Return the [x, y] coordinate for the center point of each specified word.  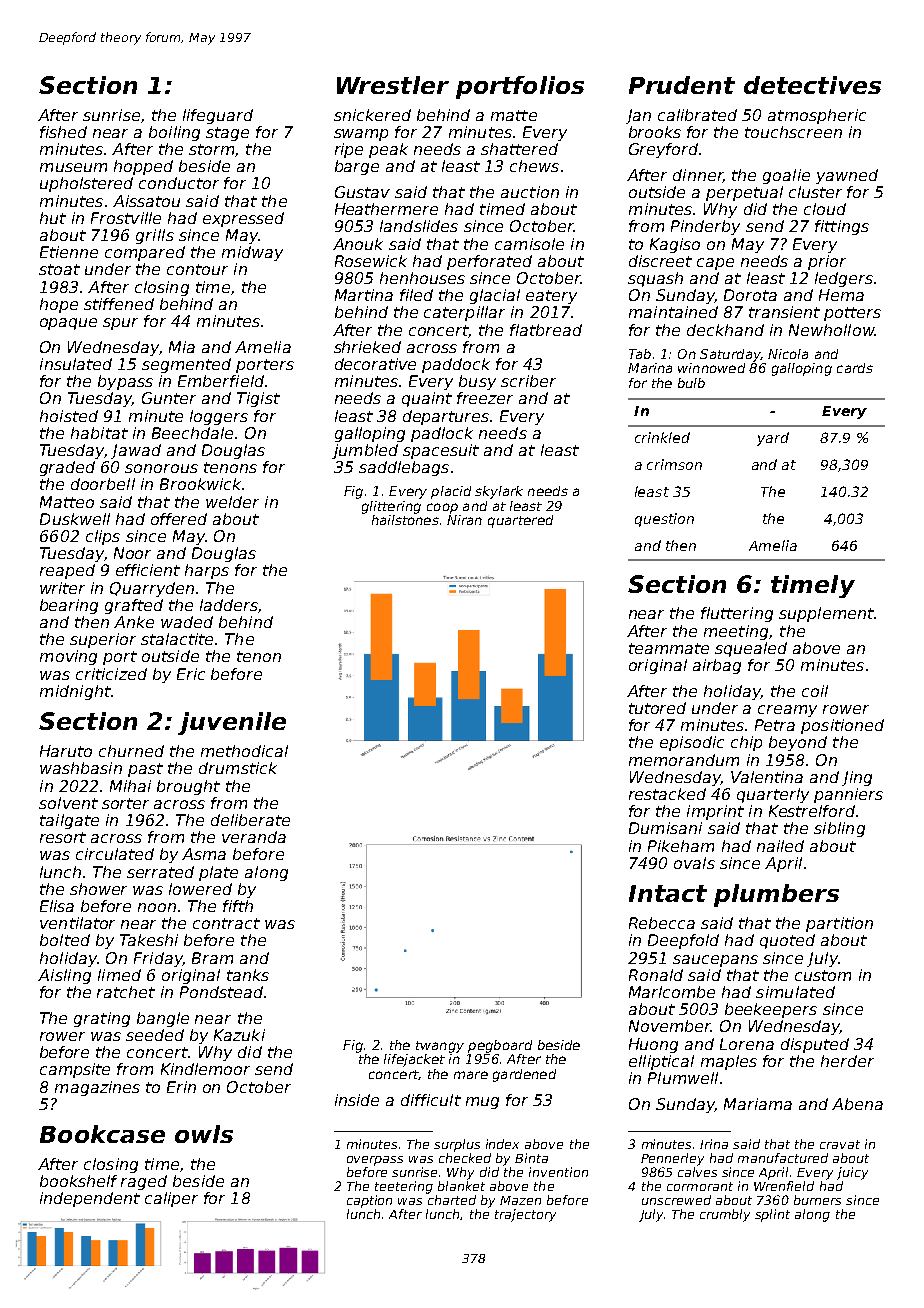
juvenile [232, 723]
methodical [244, 751]
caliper [171, 1199]
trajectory [525, 1215]
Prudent [682, 85]
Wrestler [393, 85]
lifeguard [218, 116]
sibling [839, 829]
